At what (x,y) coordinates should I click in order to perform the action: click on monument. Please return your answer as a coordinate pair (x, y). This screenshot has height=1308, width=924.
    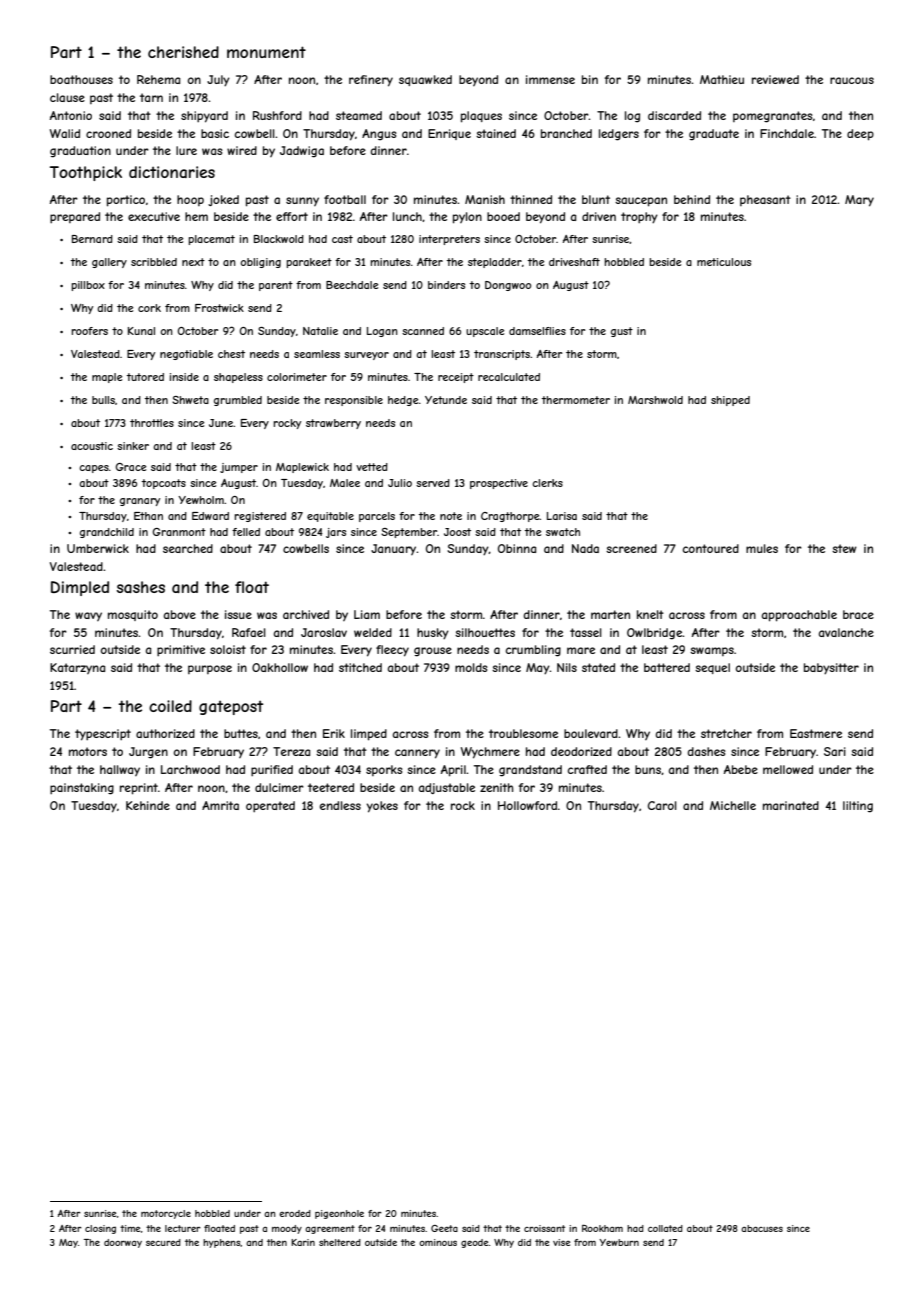
    Looking at the image, I should click on (266, 52).
